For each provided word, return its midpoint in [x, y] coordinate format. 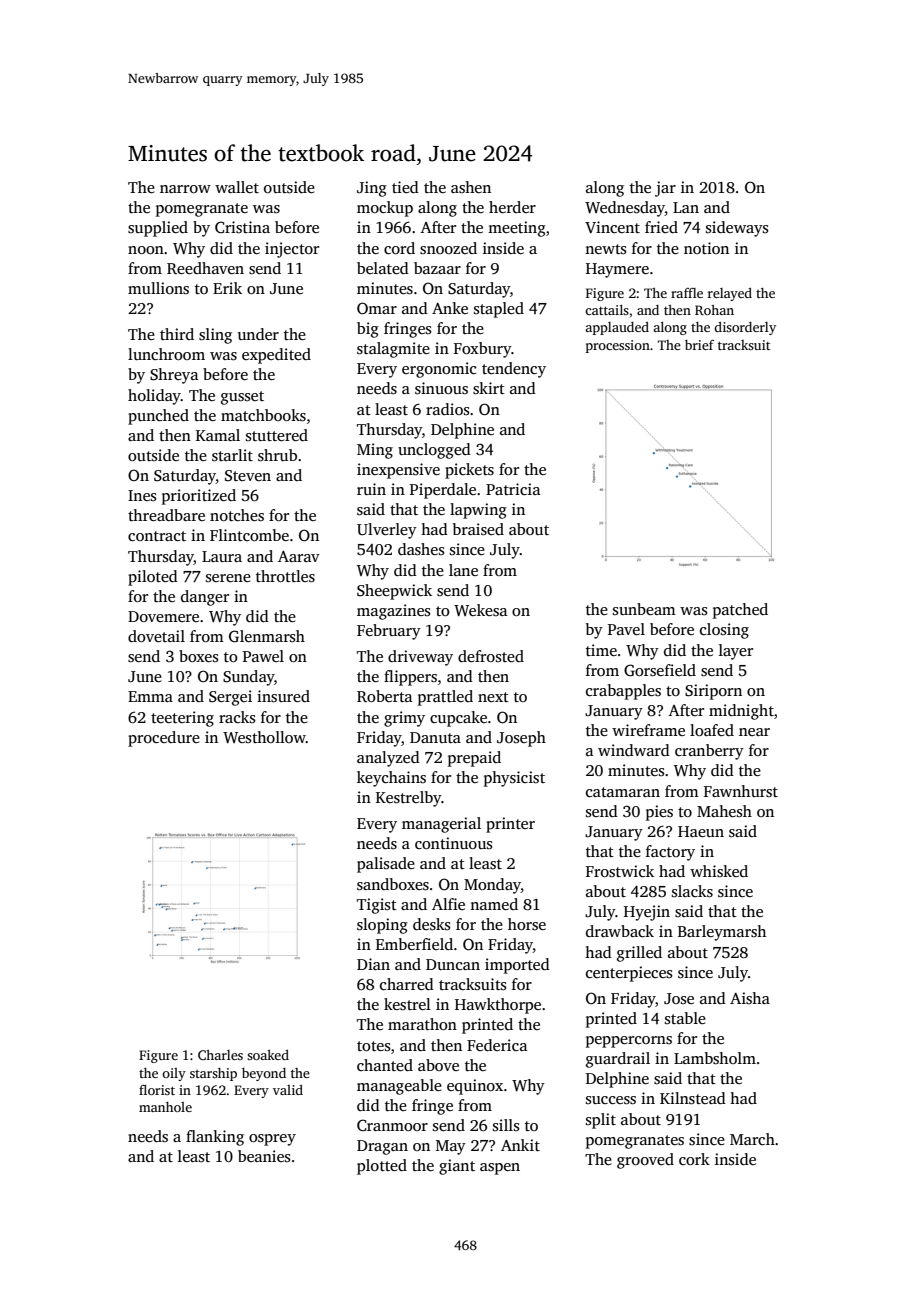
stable [685, 1018]
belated [383, 268]
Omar [377, 308]
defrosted [491, 656]
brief [699, 345]
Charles [220, 1055]
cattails [607, 310]
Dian [373, 964]
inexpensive [398, 471]
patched [740, 611]
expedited [276, 356]
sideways [737, 229]
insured [283, 696]
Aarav [299, 556]
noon [146, 250]
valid [288, 1090]
